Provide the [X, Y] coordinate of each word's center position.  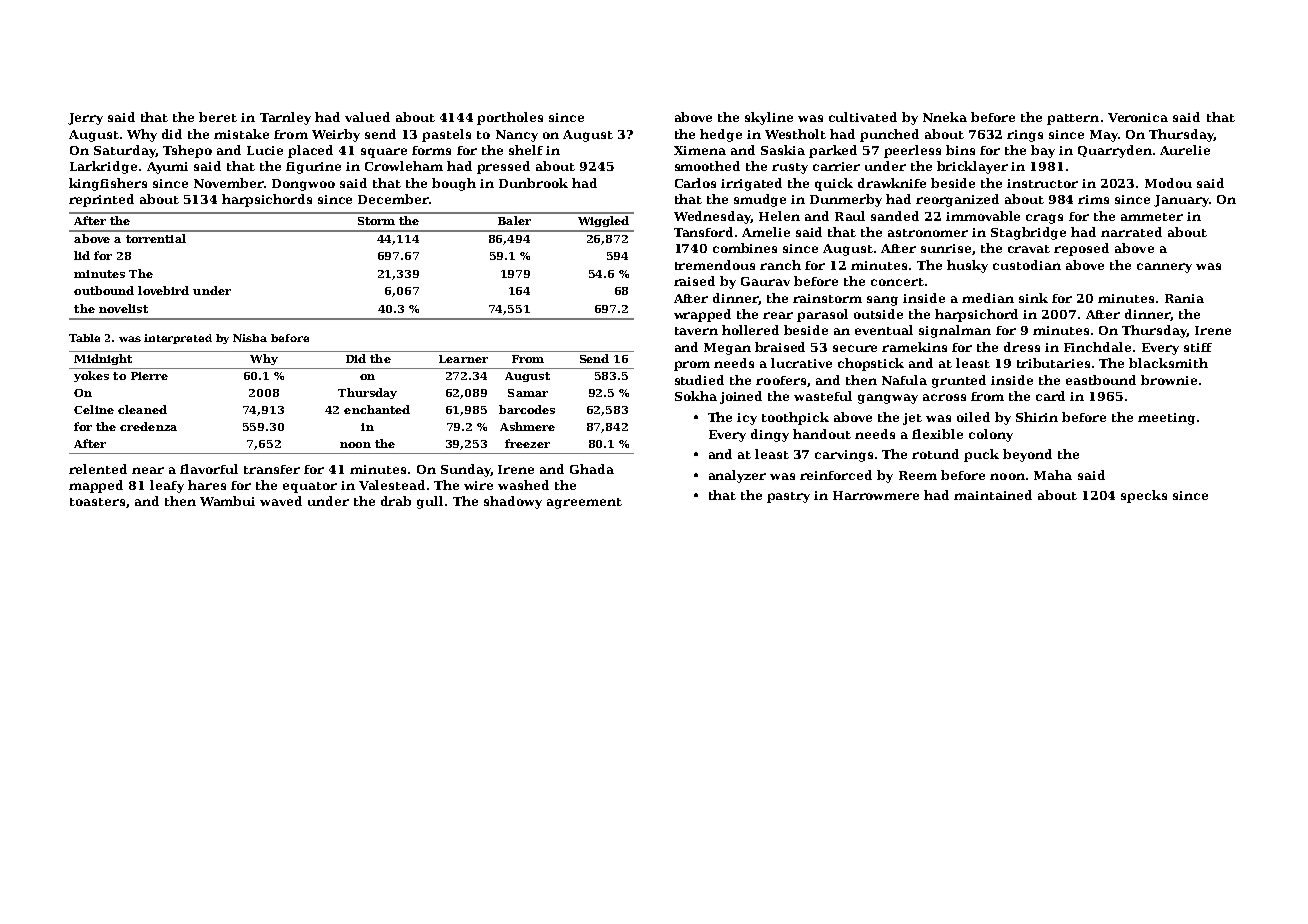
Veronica [1138, 117]
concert [897, 282]
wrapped [702, 315]
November [229, 183]
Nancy [517, 136]
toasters [97, 502]
